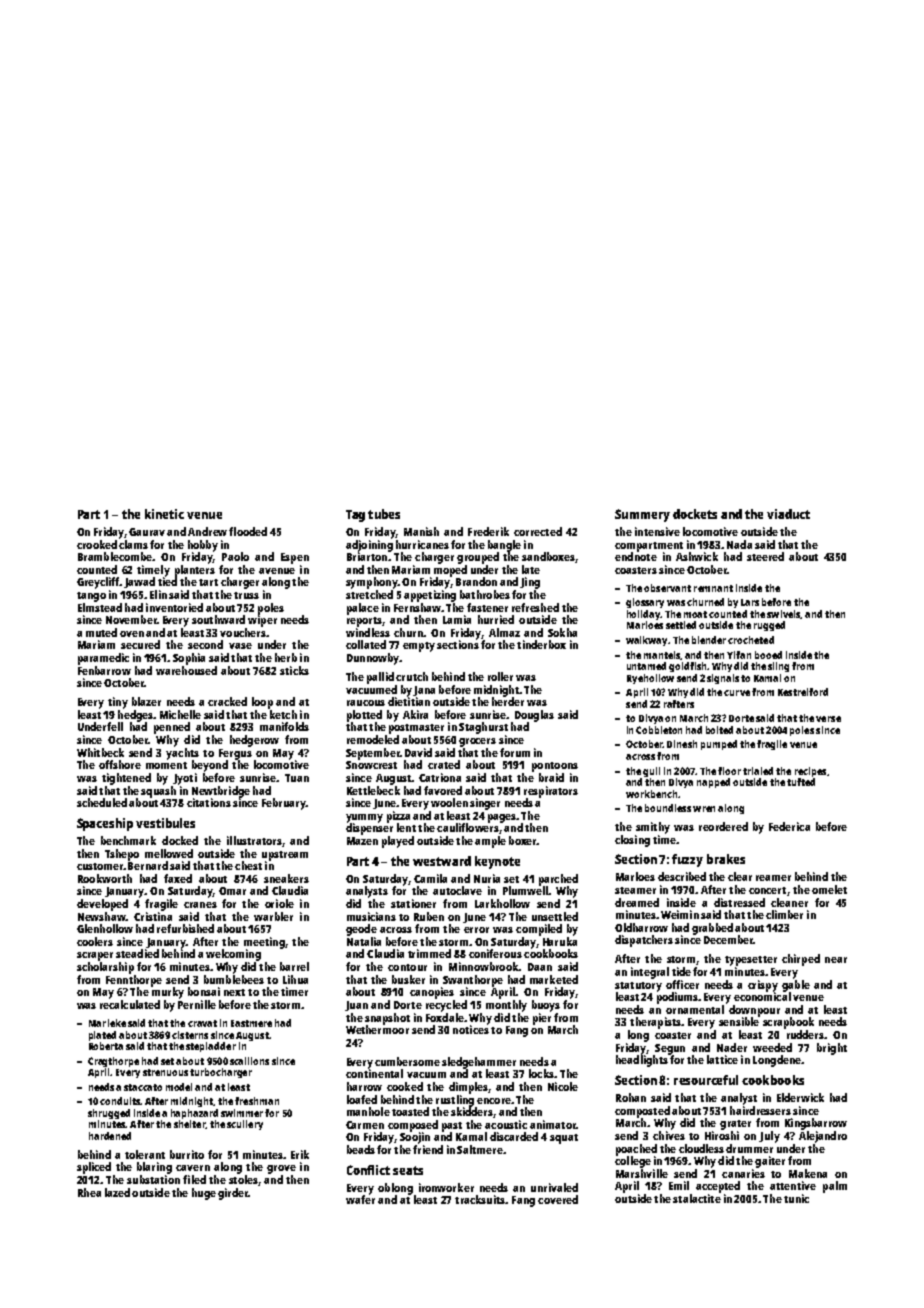 The image size is (924, 1308). I want to click on Ruben, so click(429, 916).
